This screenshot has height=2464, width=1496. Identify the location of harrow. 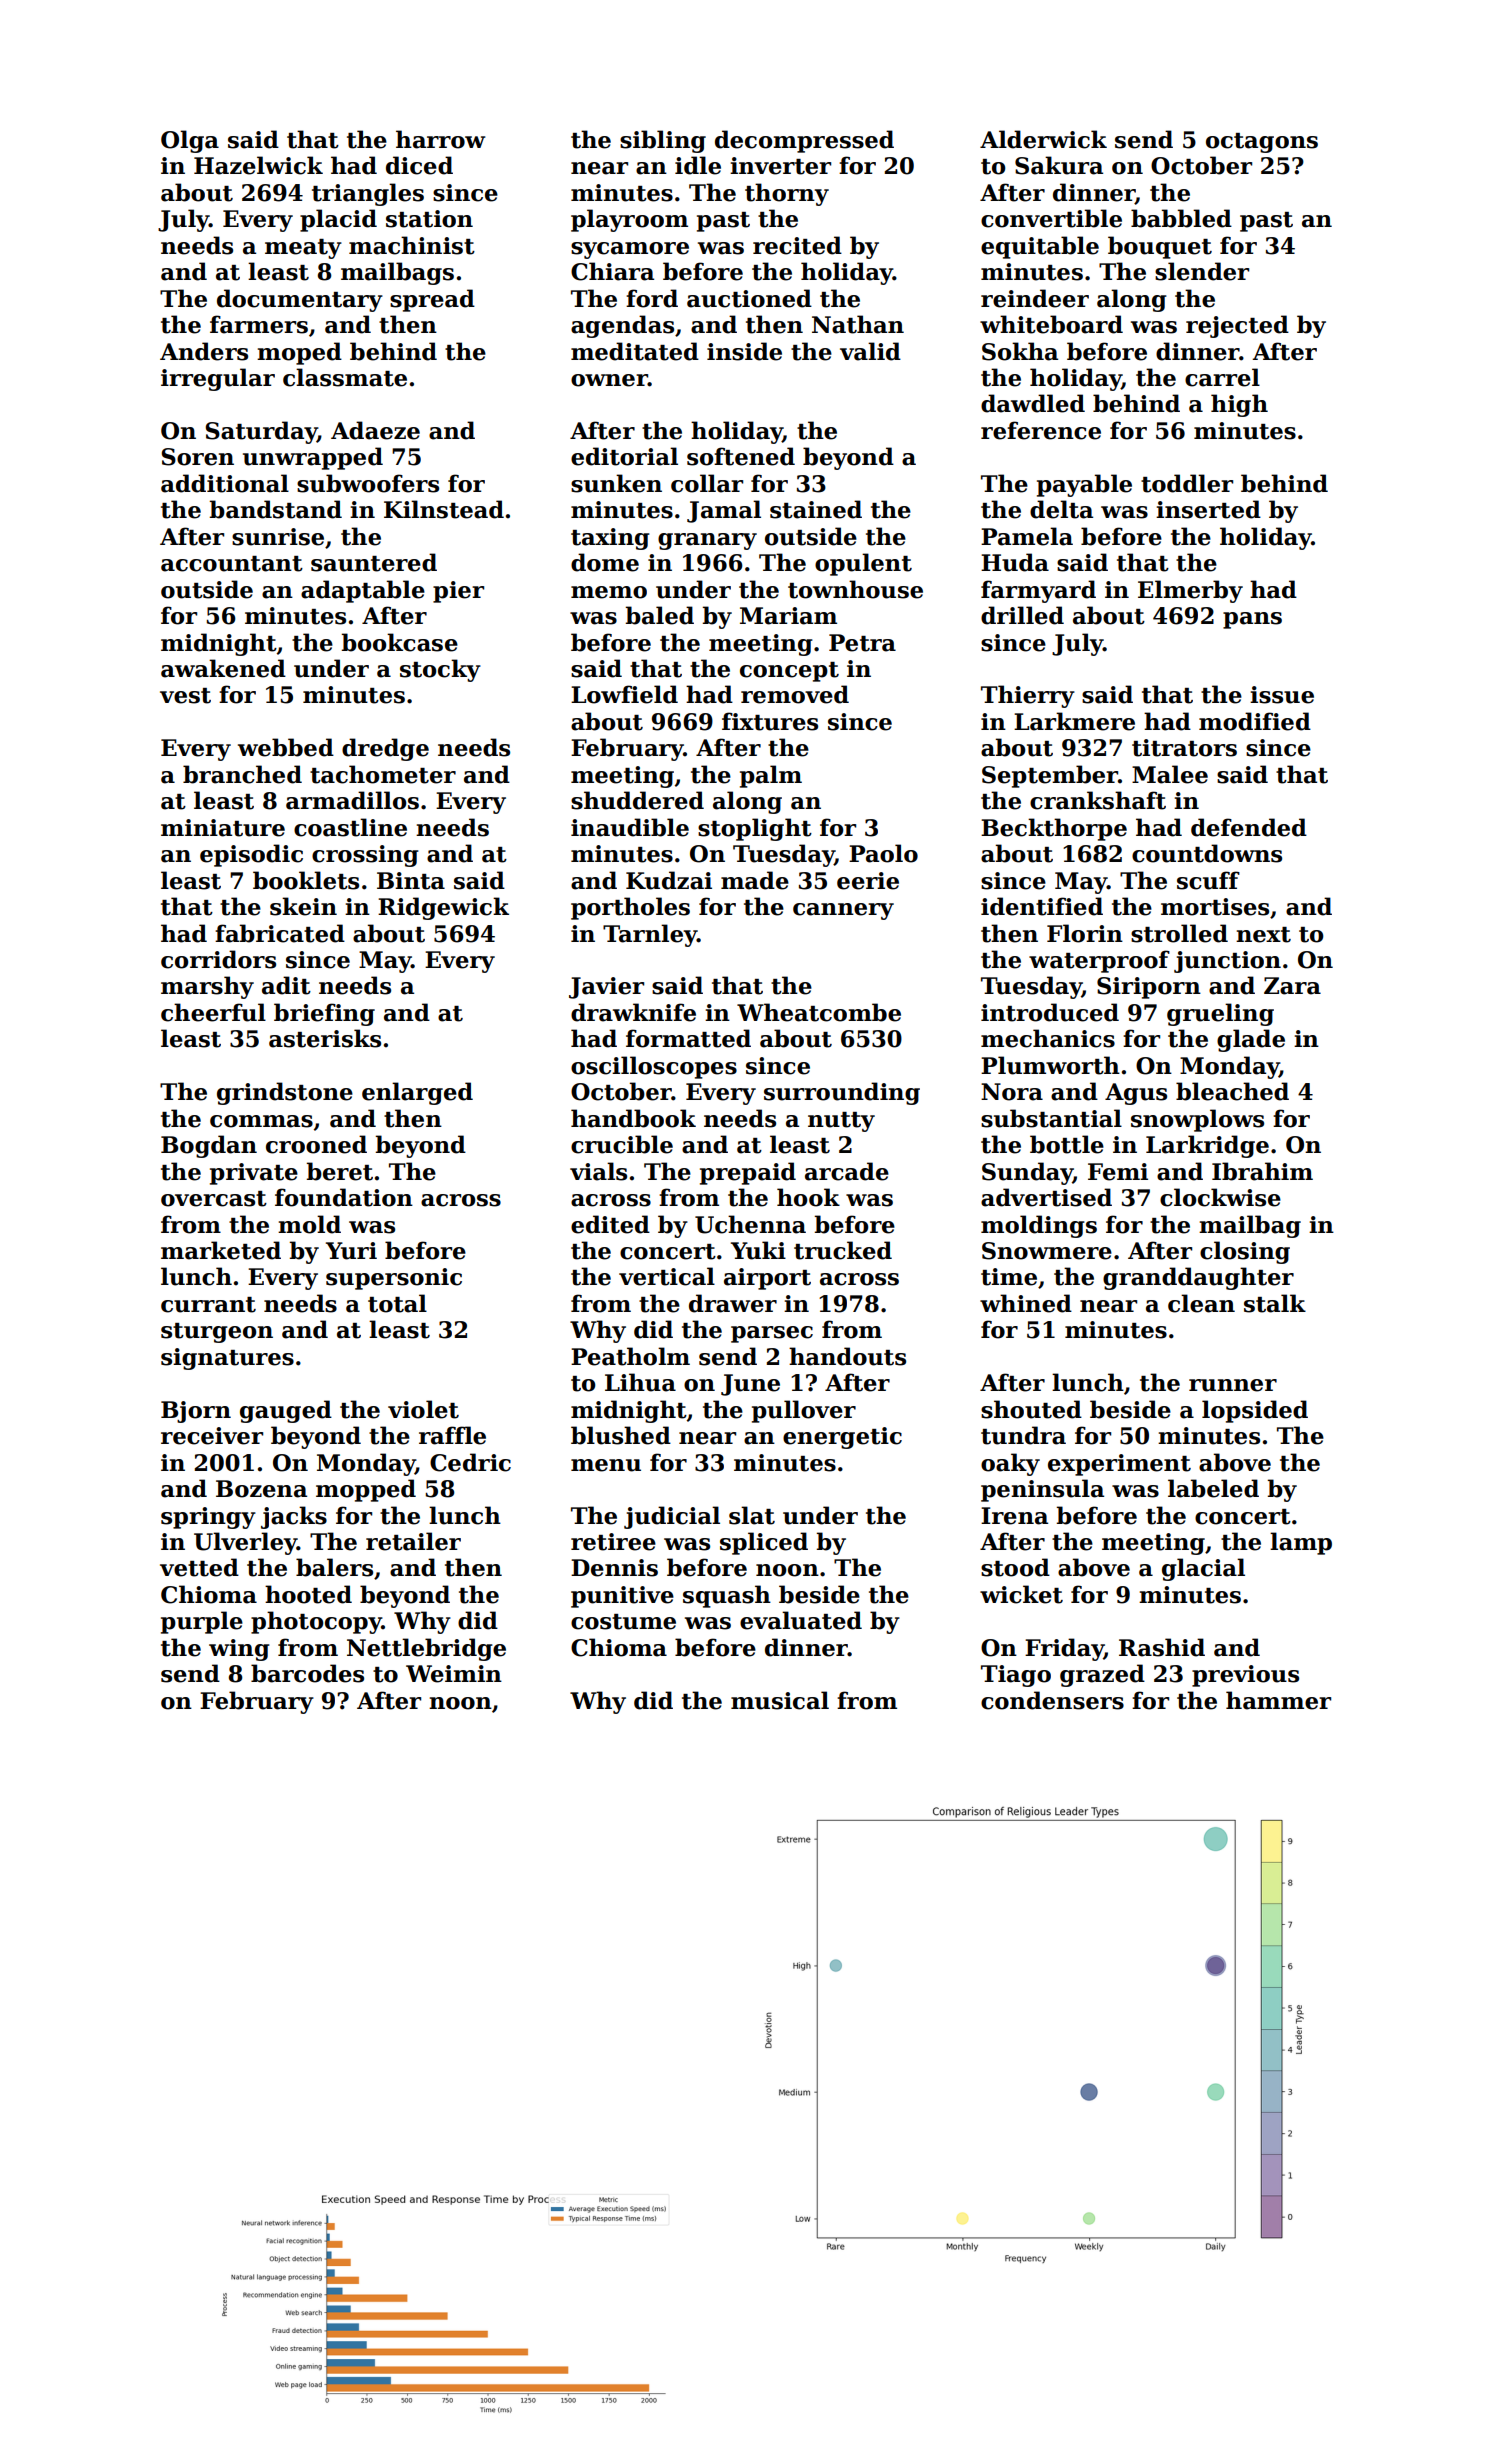
(440, 139).
